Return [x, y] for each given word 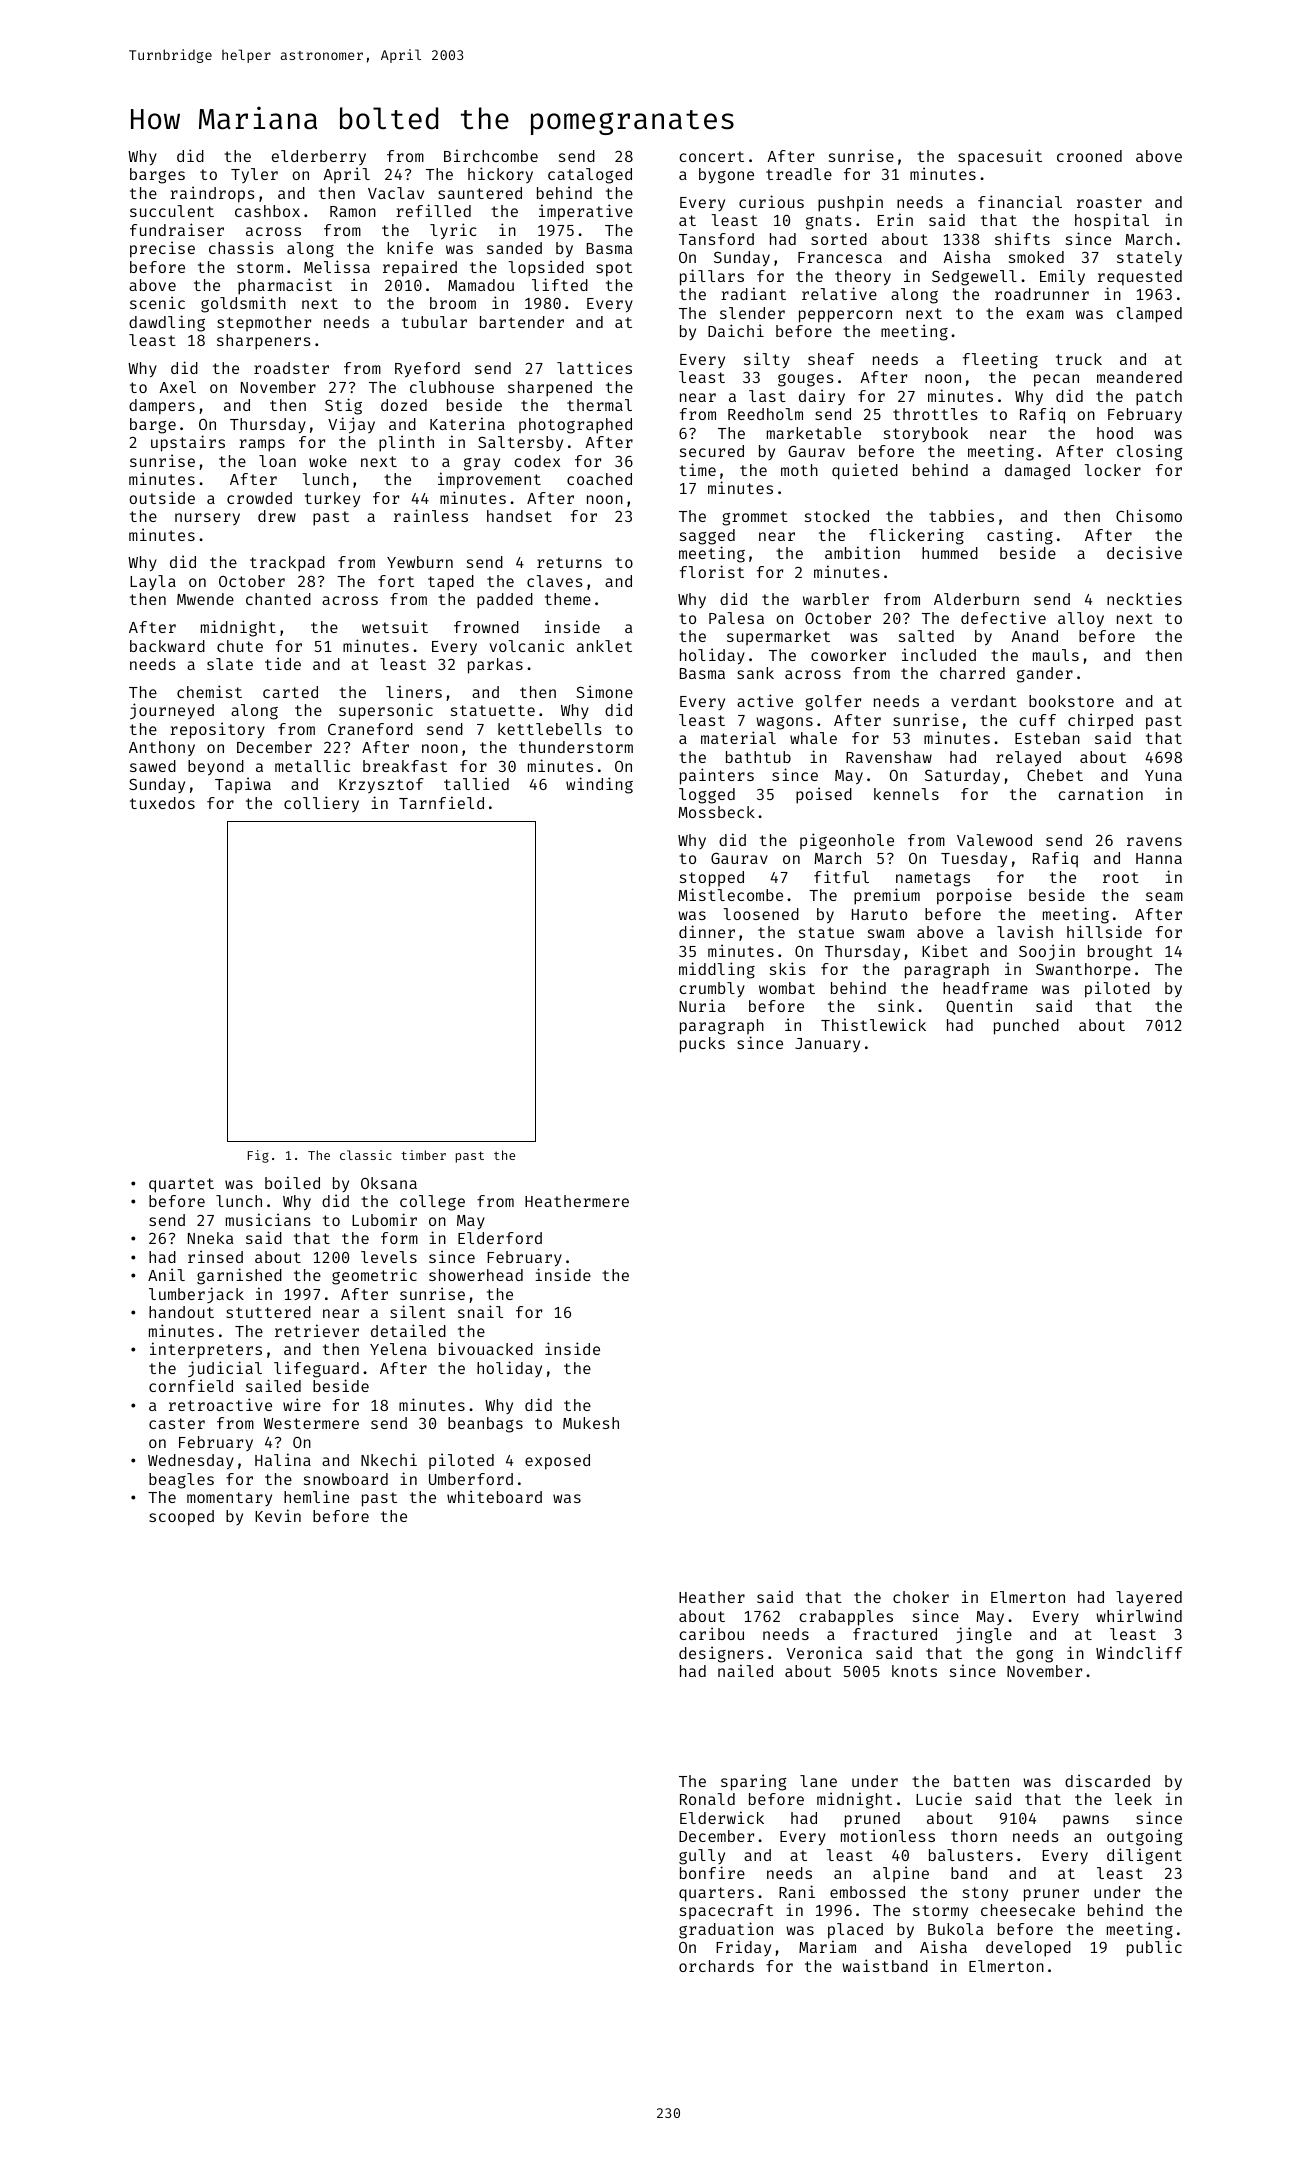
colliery [321, 804]
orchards [716, 1966]
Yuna [1163, 775]
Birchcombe [491, 155]
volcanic [527, 645]
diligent [1144, 1856]
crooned [1089, 156]
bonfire [712, 1872]
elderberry [319, 157]
